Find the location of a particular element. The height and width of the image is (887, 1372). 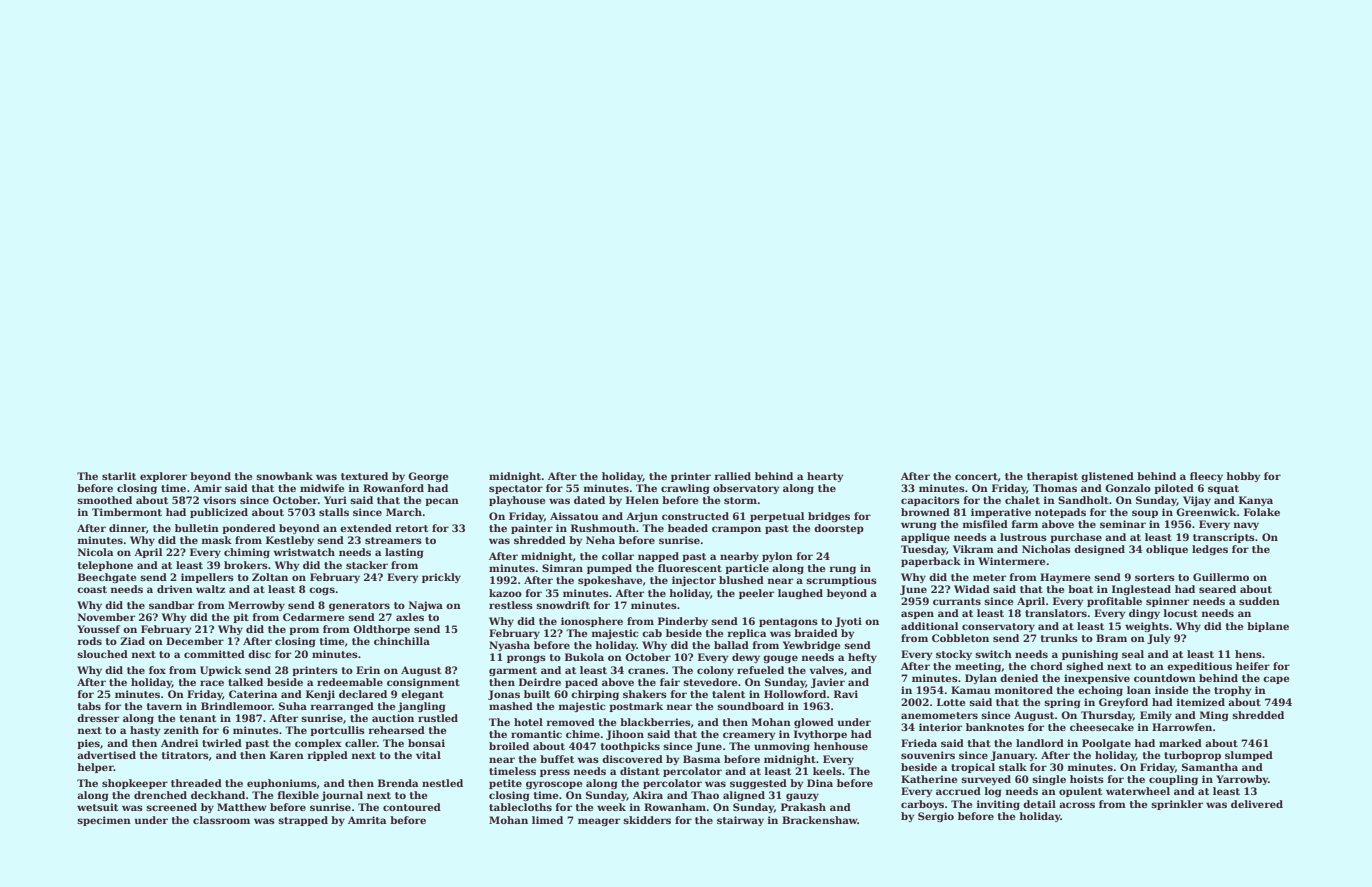

starlit is located at coordinates (119, 476).
